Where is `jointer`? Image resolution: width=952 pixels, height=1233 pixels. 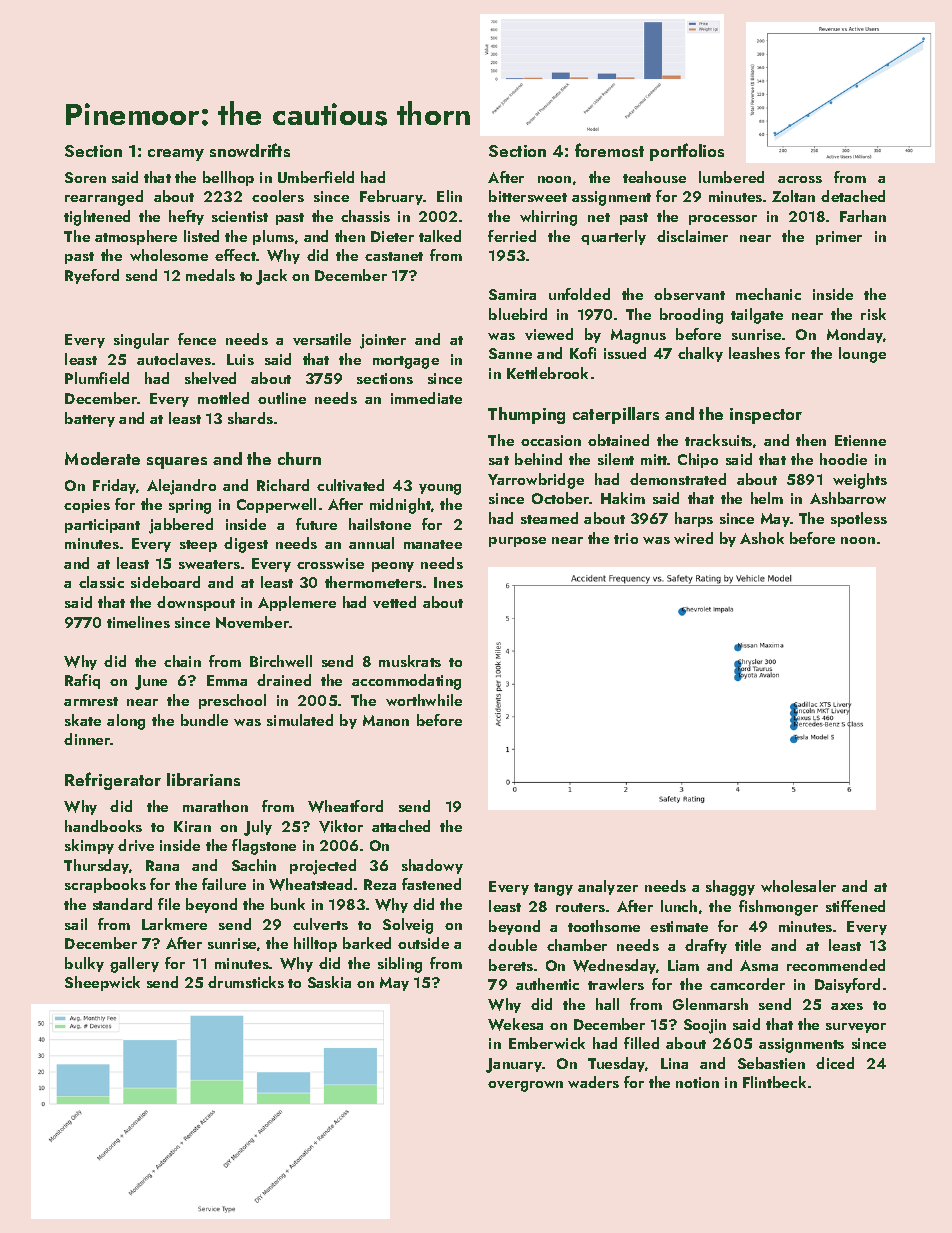 jointer is located at coordinates (383, 341).
